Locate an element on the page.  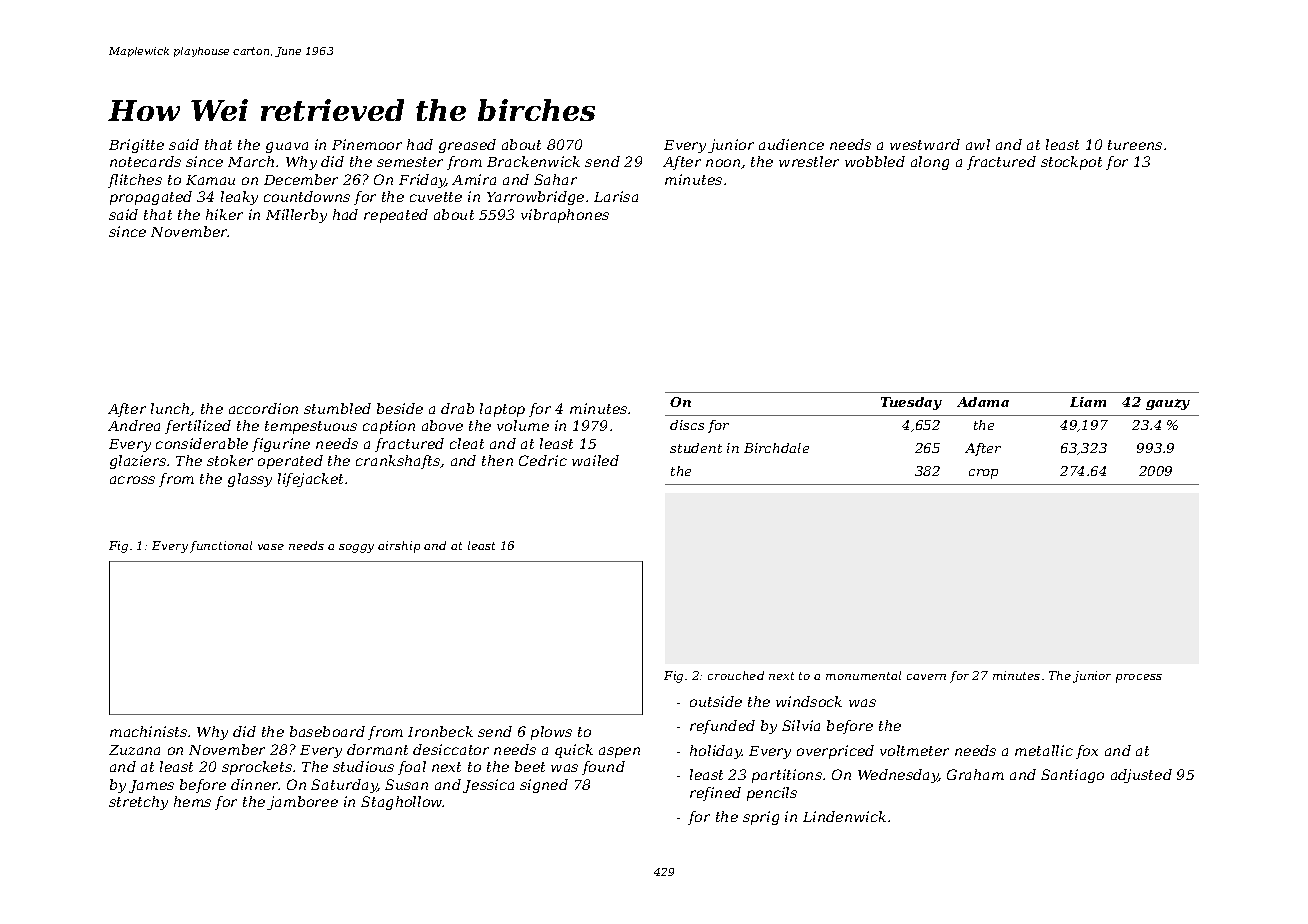
holiday is located at coordinates (716, 752).
